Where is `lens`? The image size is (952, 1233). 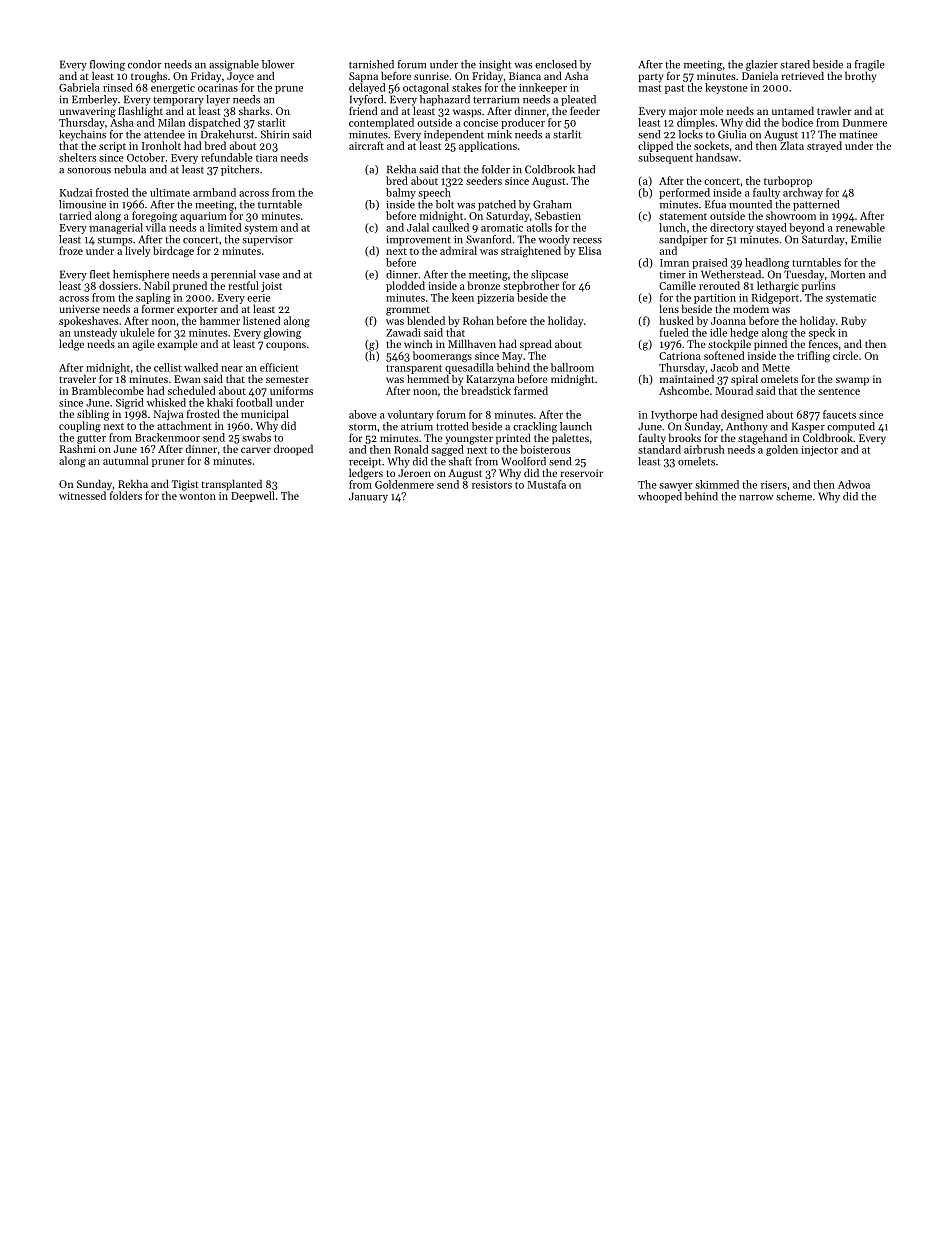
lens is located at coordinates (669, 308).
